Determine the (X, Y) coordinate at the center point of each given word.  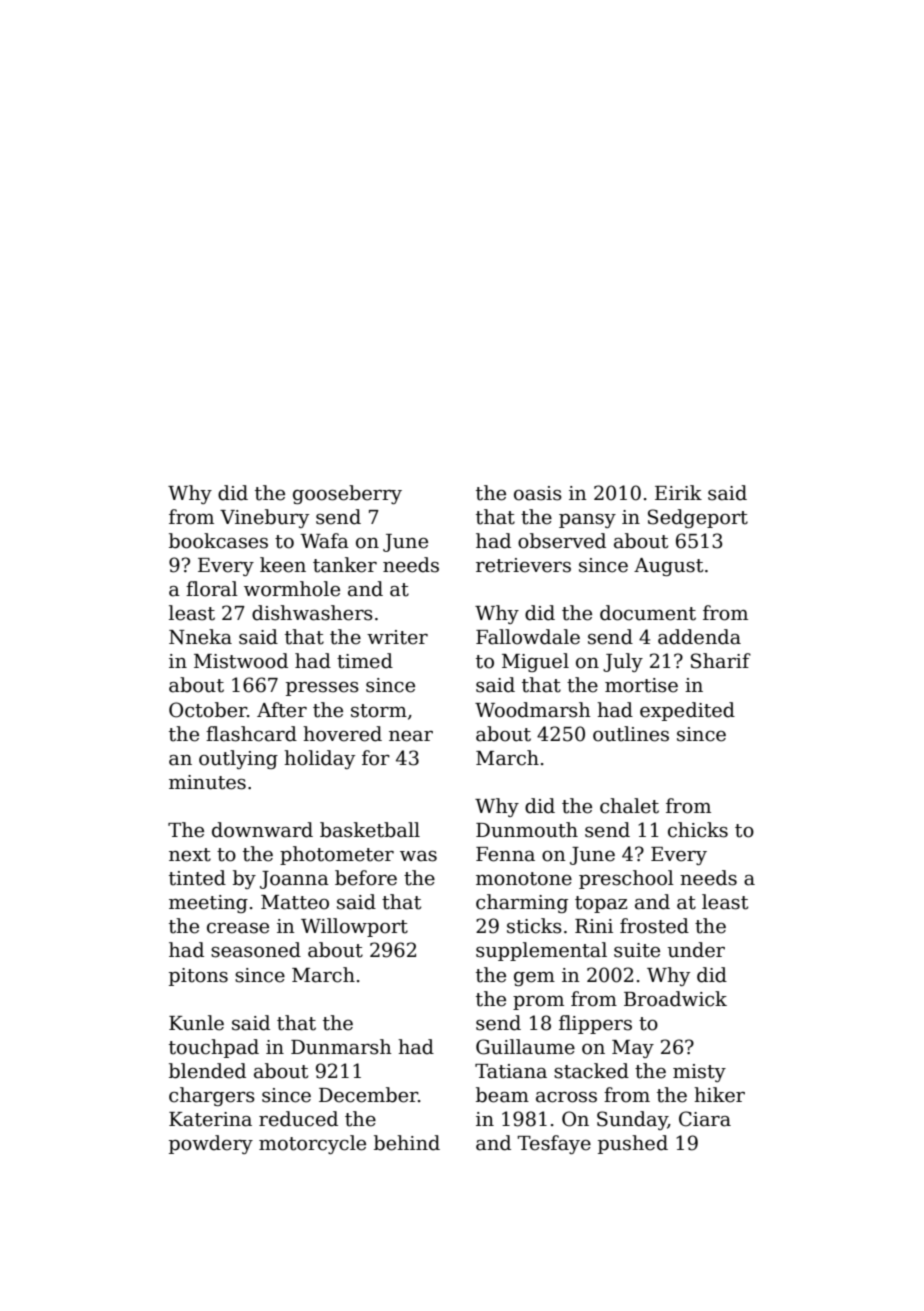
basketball (370, 830)
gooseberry (347, 494)
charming (522, 903)
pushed (633, 1144)
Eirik (678, 492)
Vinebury (264, 518)
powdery (211, 1144)
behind (407, 1143)
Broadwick (675, 999)
